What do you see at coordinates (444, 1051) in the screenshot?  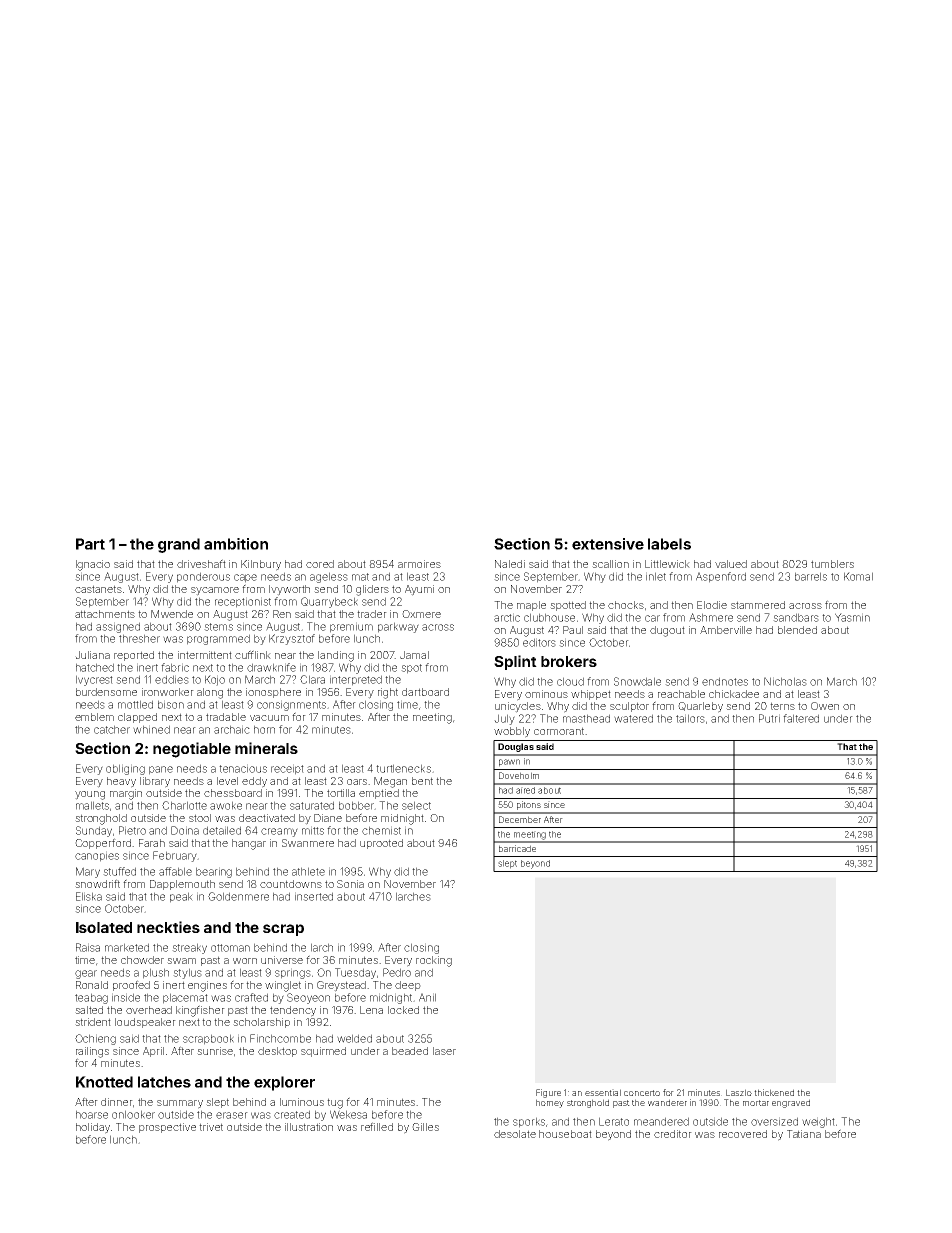 I see `laser` at bounding box center [444, 1051].
